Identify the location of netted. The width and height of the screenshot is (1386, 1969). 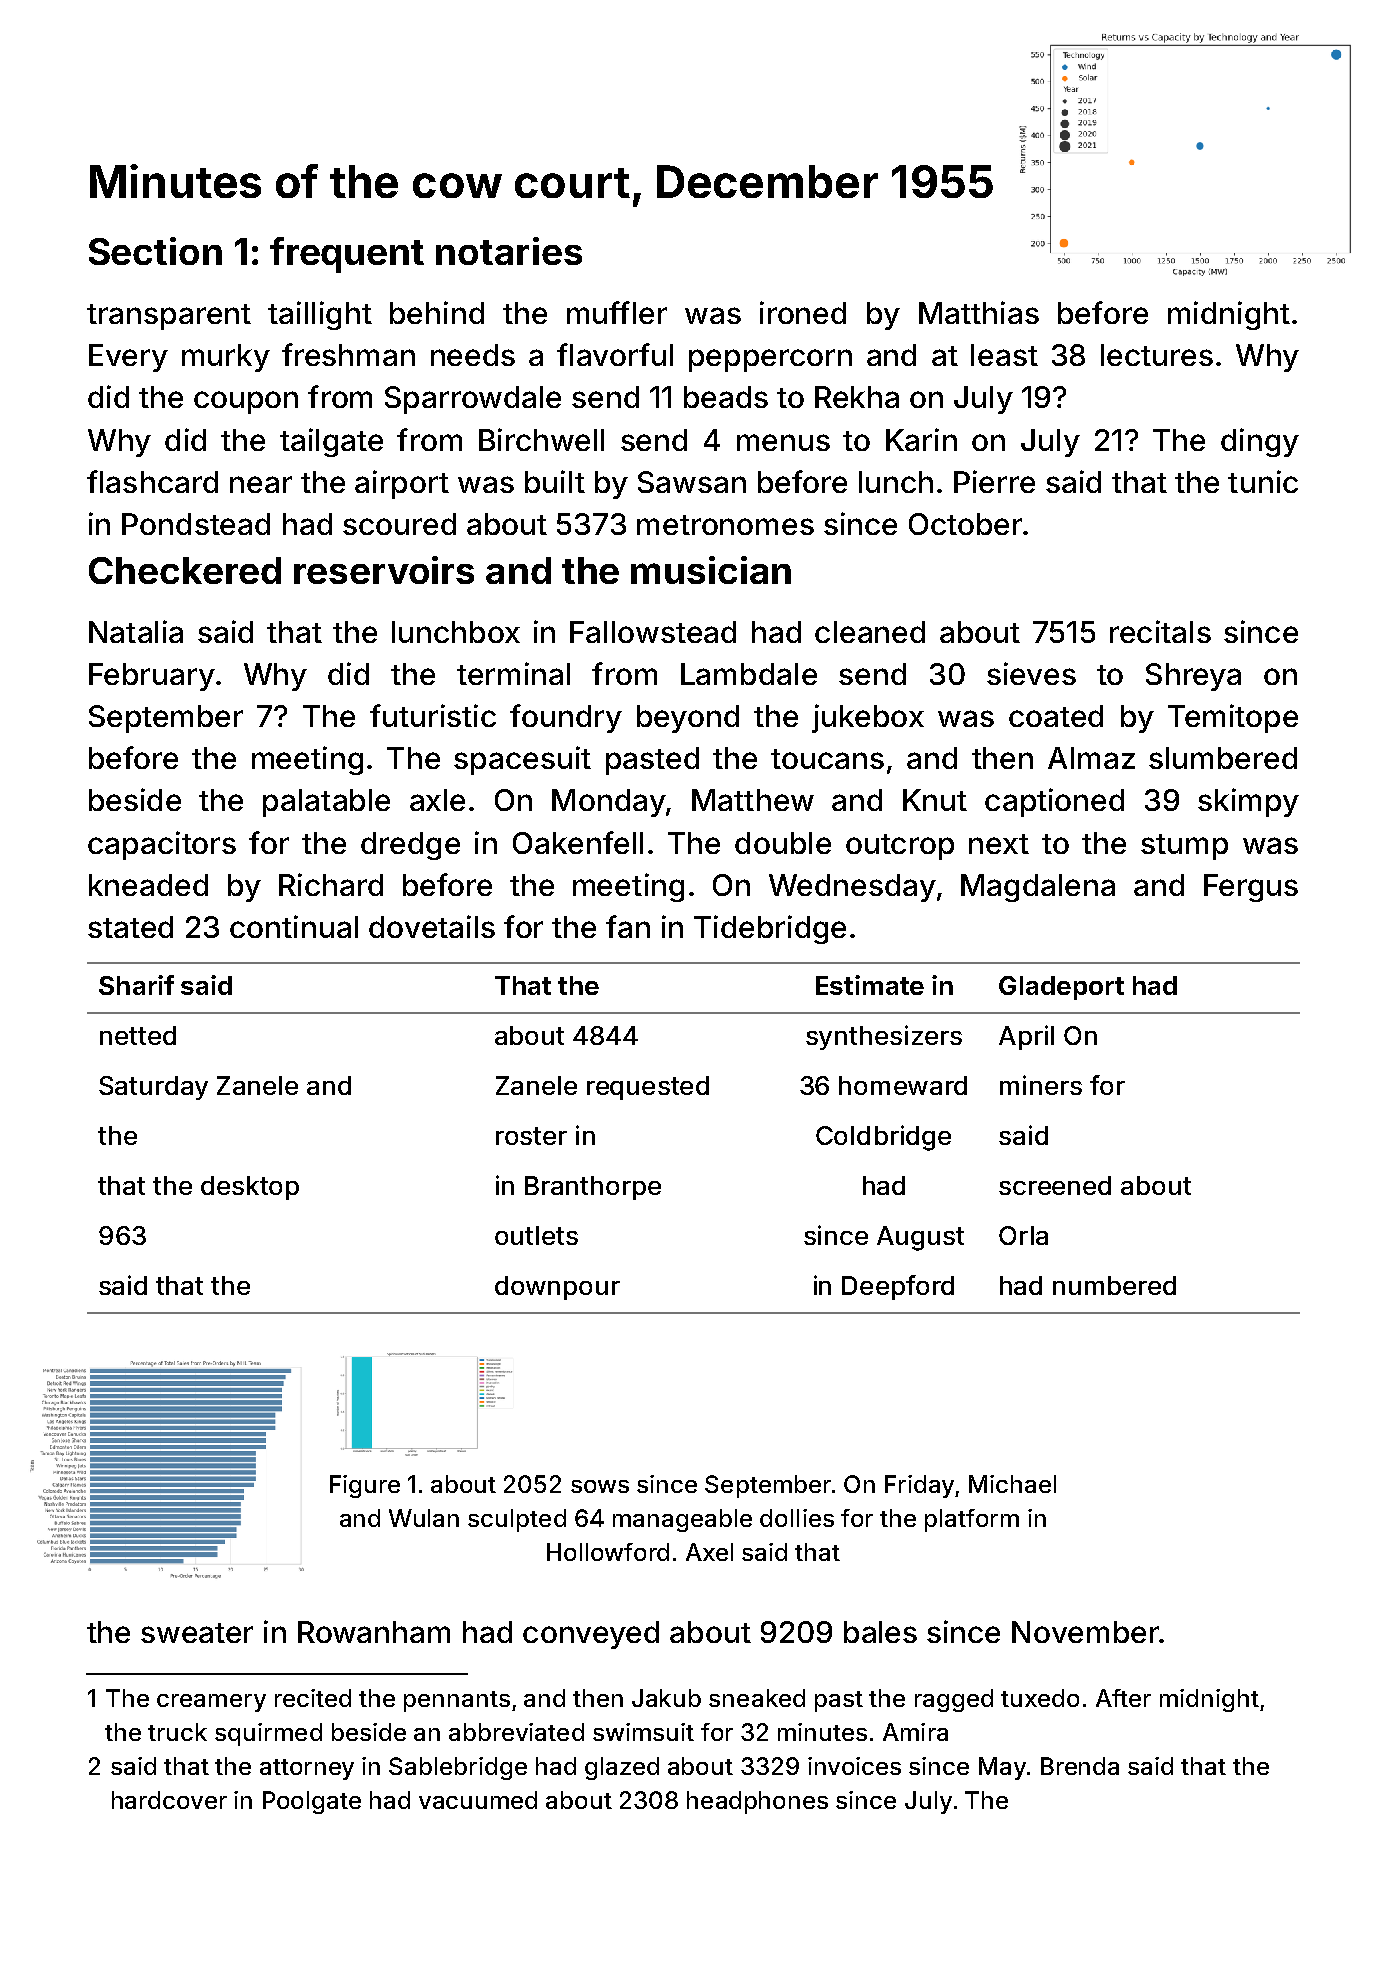
(138, 1035).
